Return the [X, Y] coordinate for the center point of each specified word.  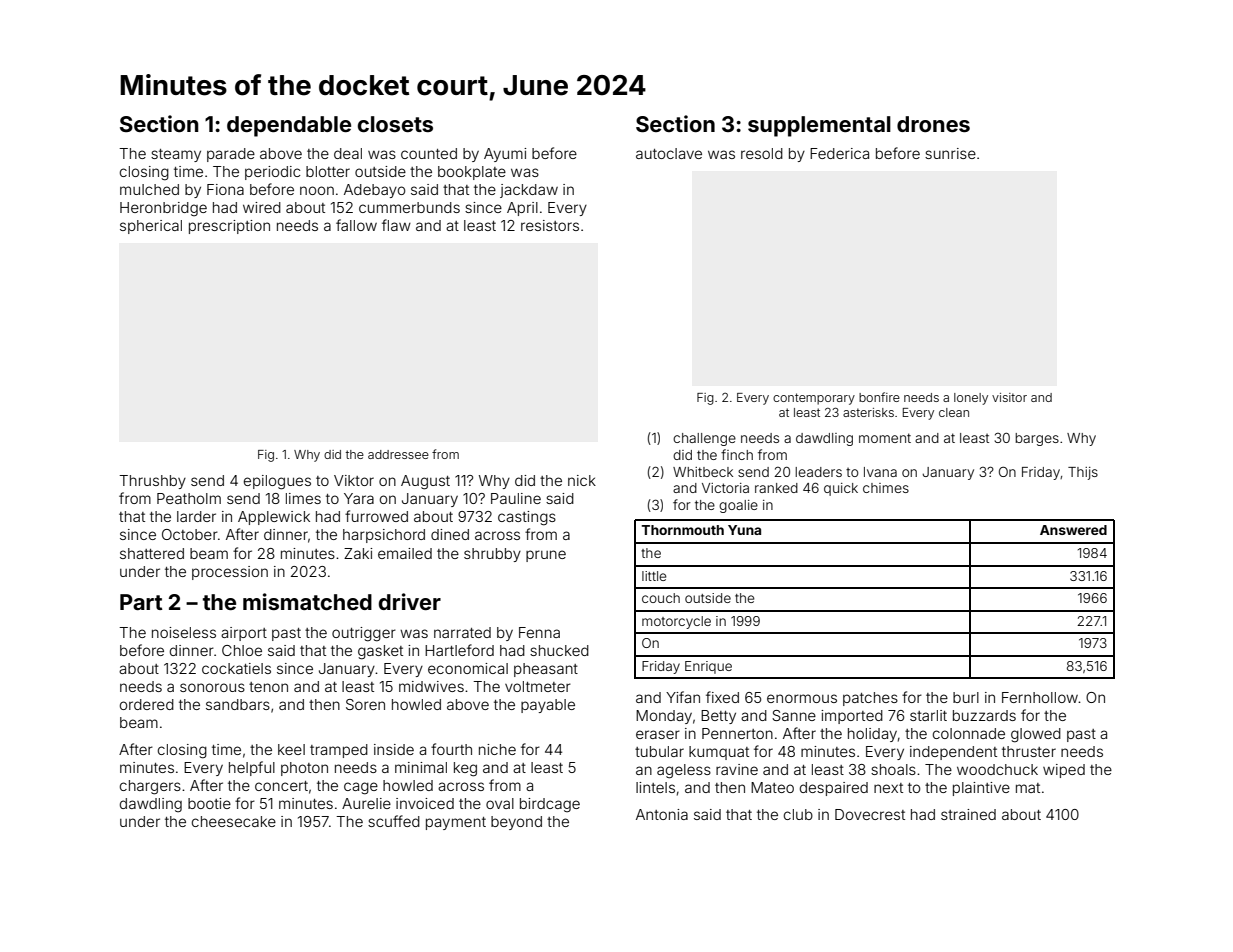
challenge [704, 439]
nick [582, 480]
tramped [339, 751]
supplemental [819, 126]
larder [196, 516]
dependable [289, 126]
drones [933, 124]
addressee [398, 454]
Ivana [880, 472]
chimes [886, 488]
